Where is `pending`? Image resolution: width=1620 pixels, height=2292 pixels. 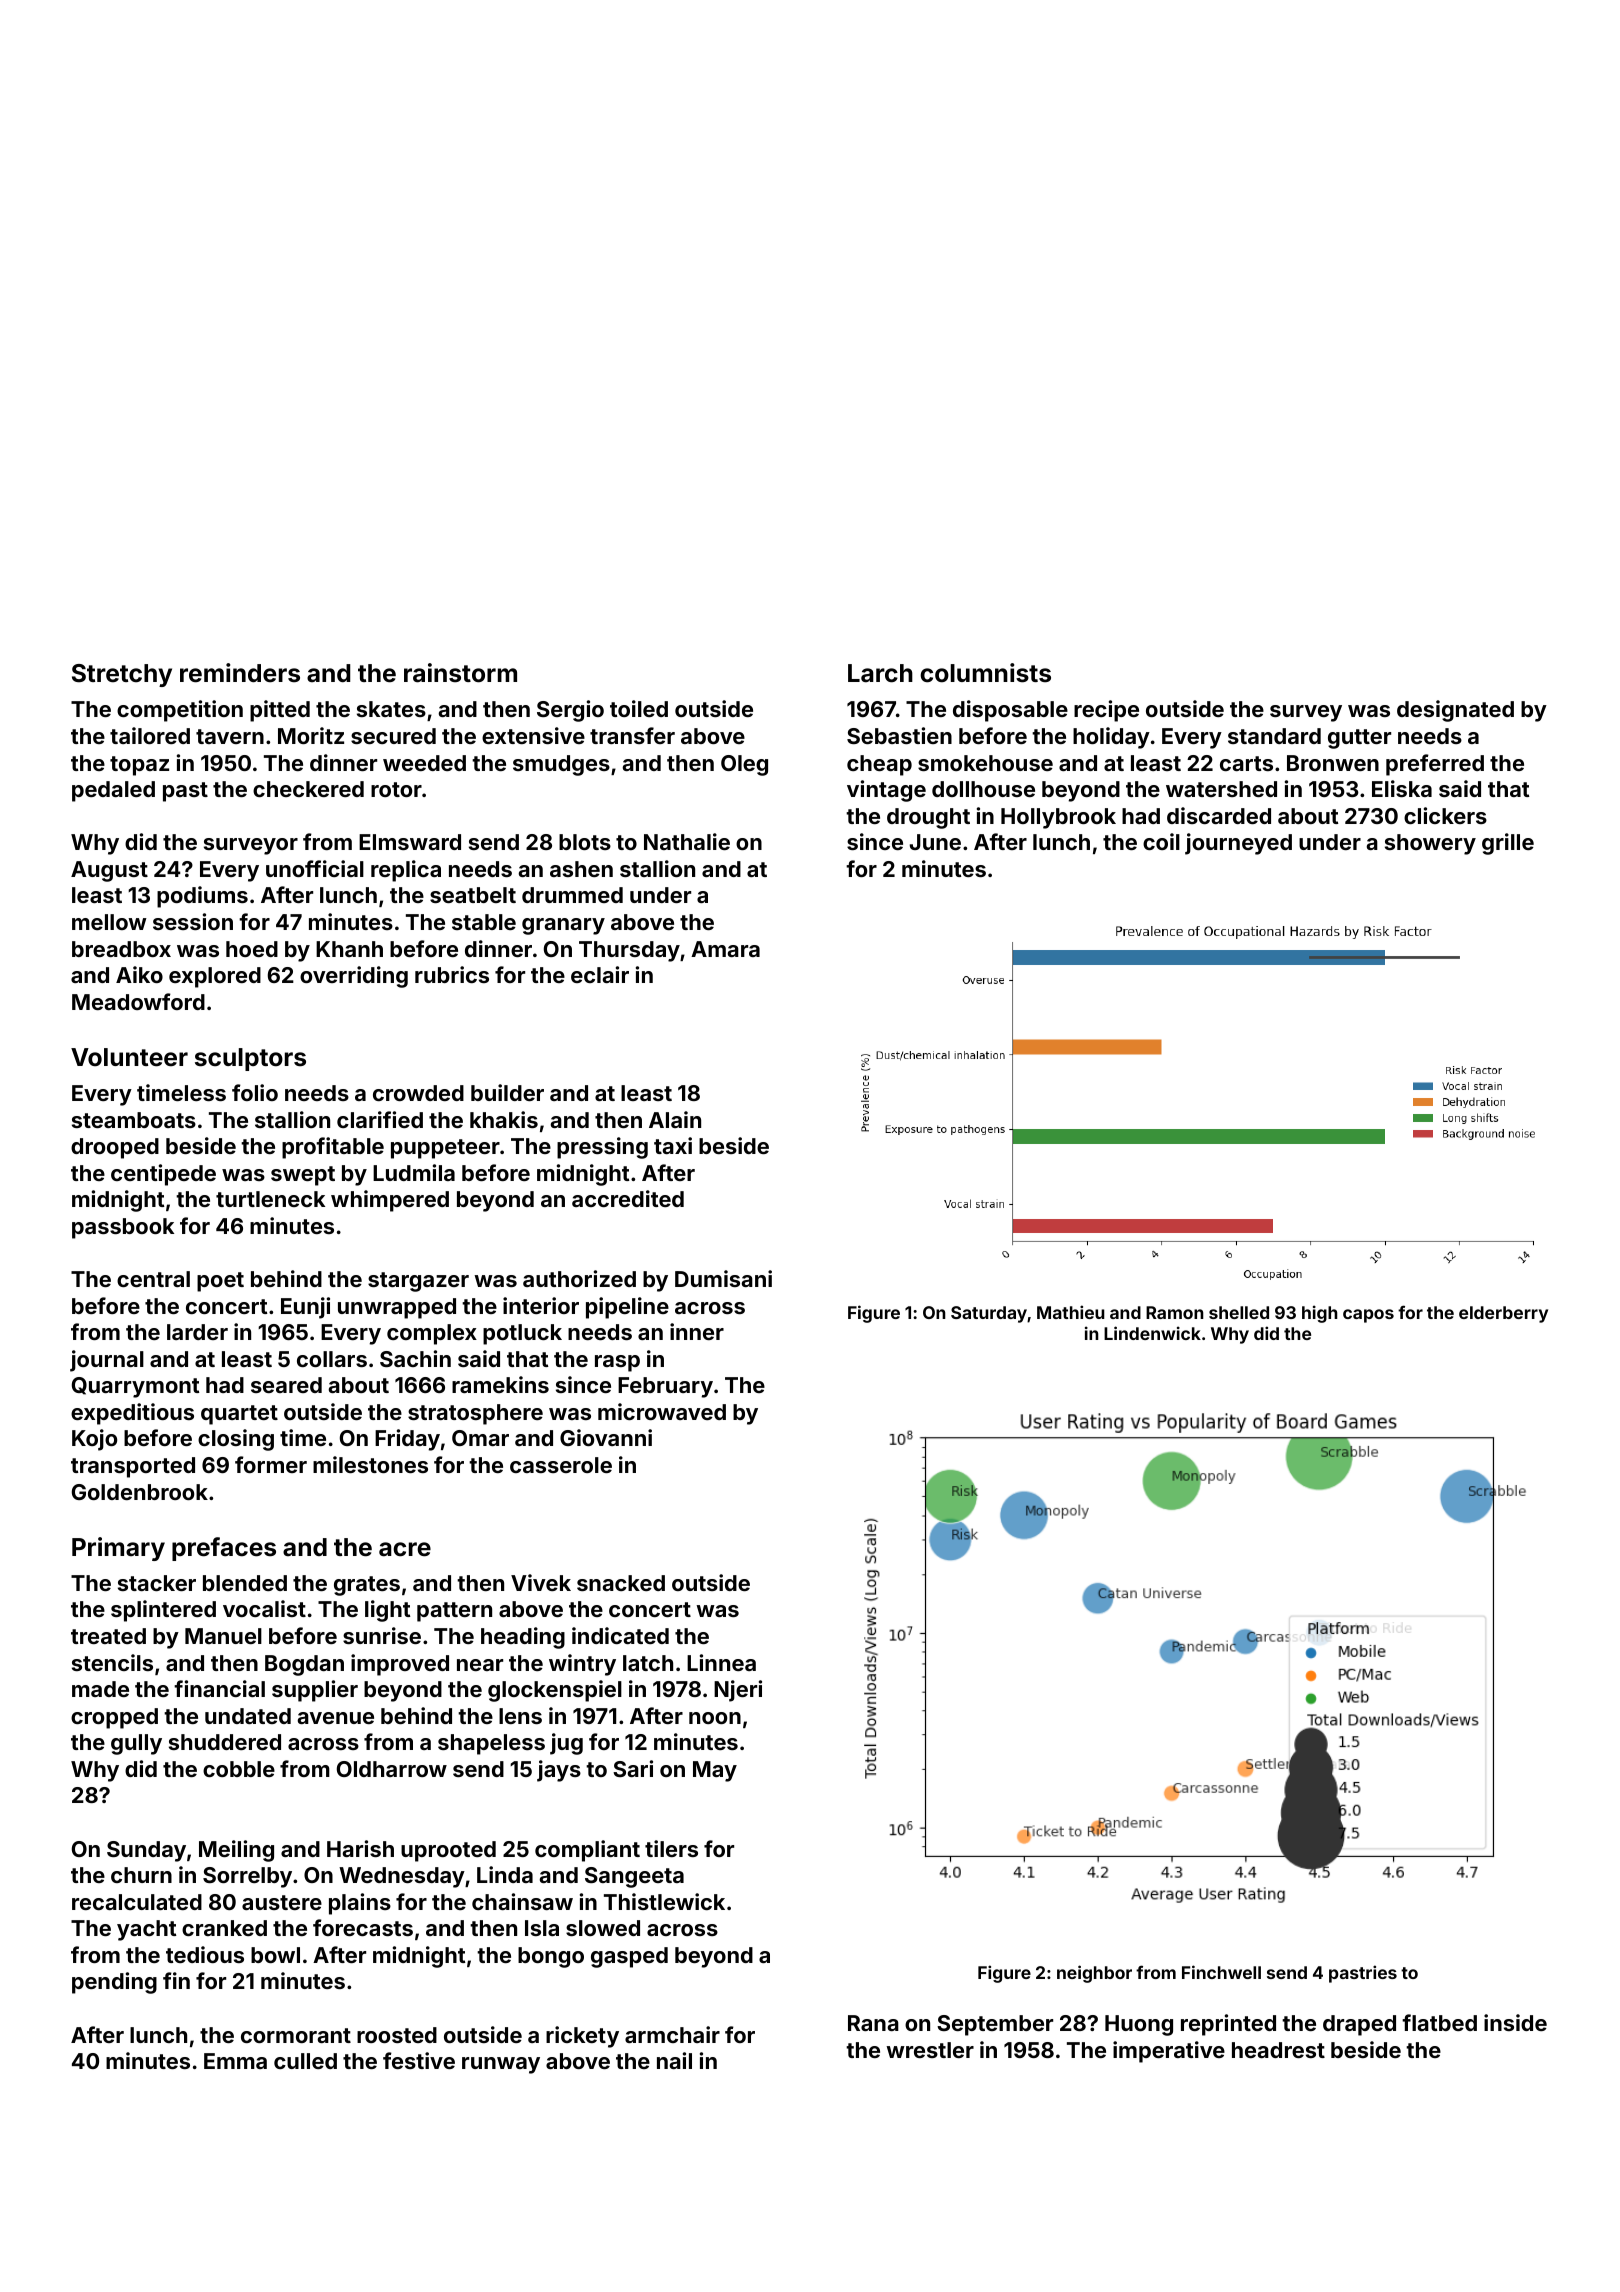
pending is located at coordinates (114, 1983).
